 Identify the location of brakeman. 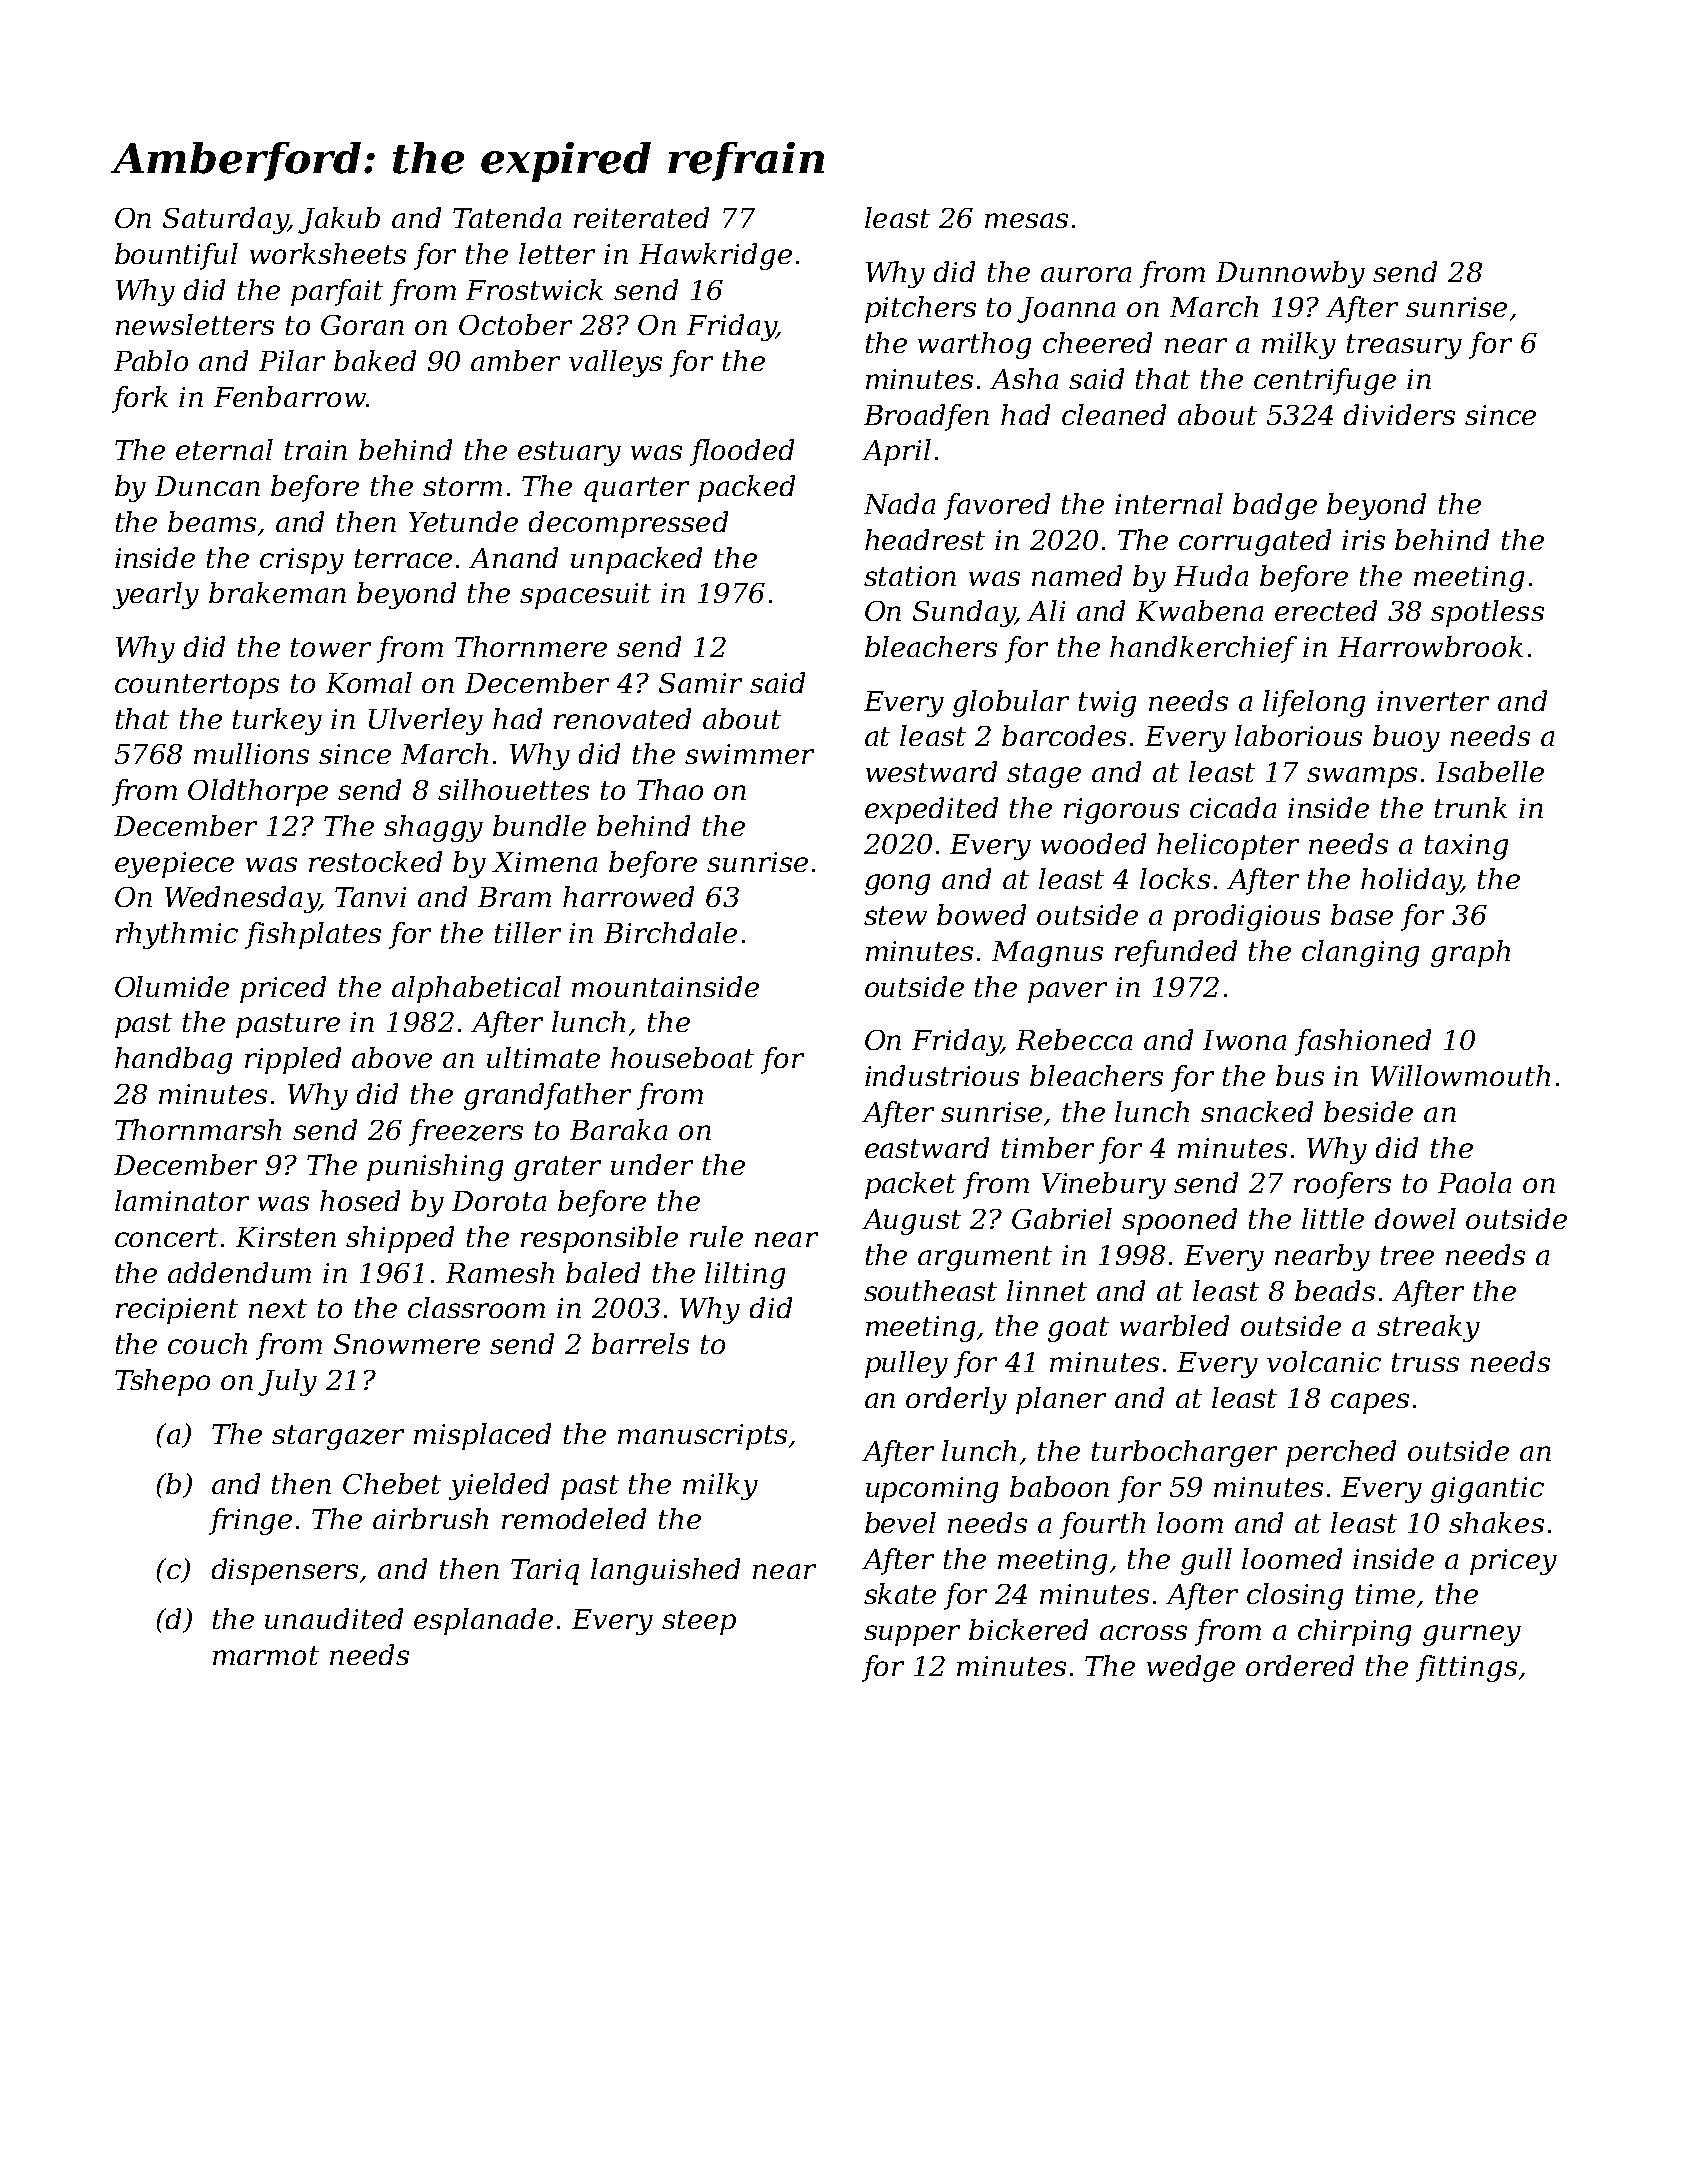
(277, 592).
